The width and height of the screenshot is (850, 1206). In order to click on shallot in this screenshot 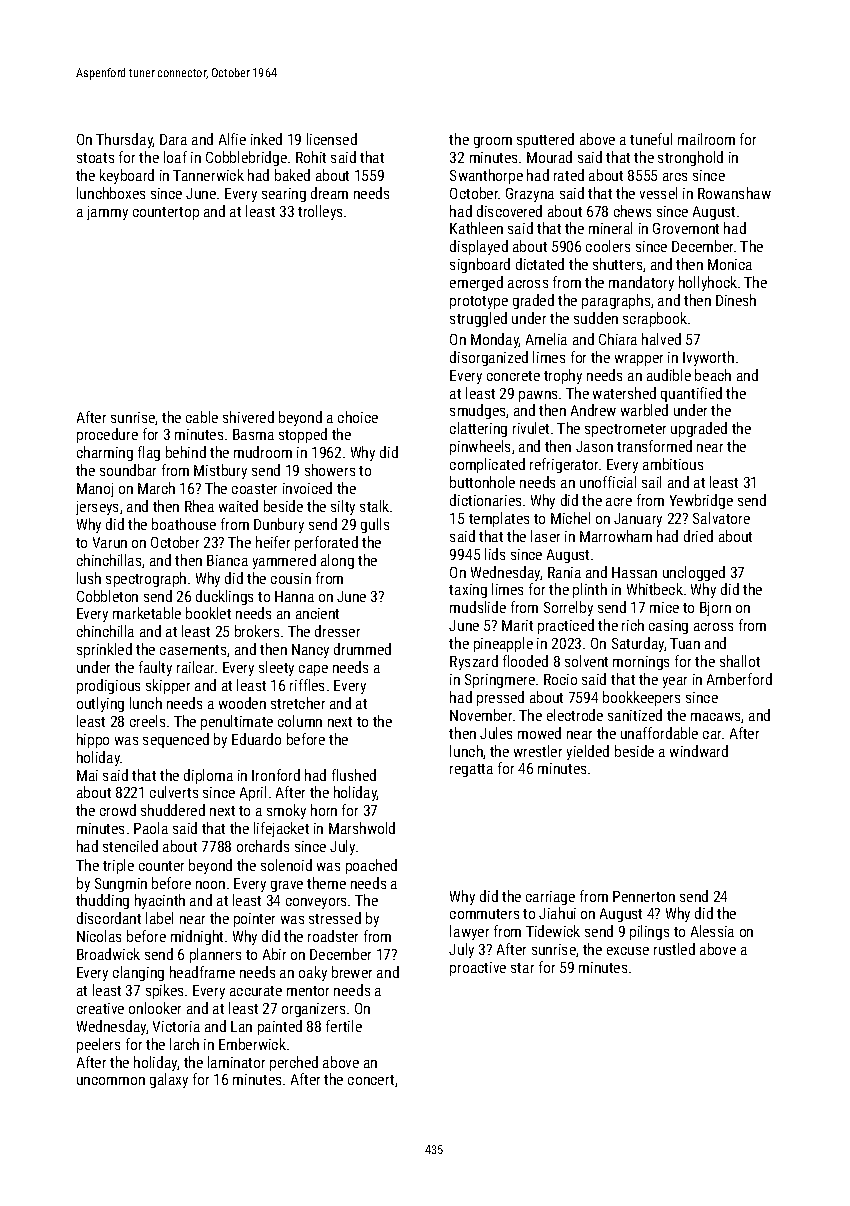, I will do `click(740, 661)`.
